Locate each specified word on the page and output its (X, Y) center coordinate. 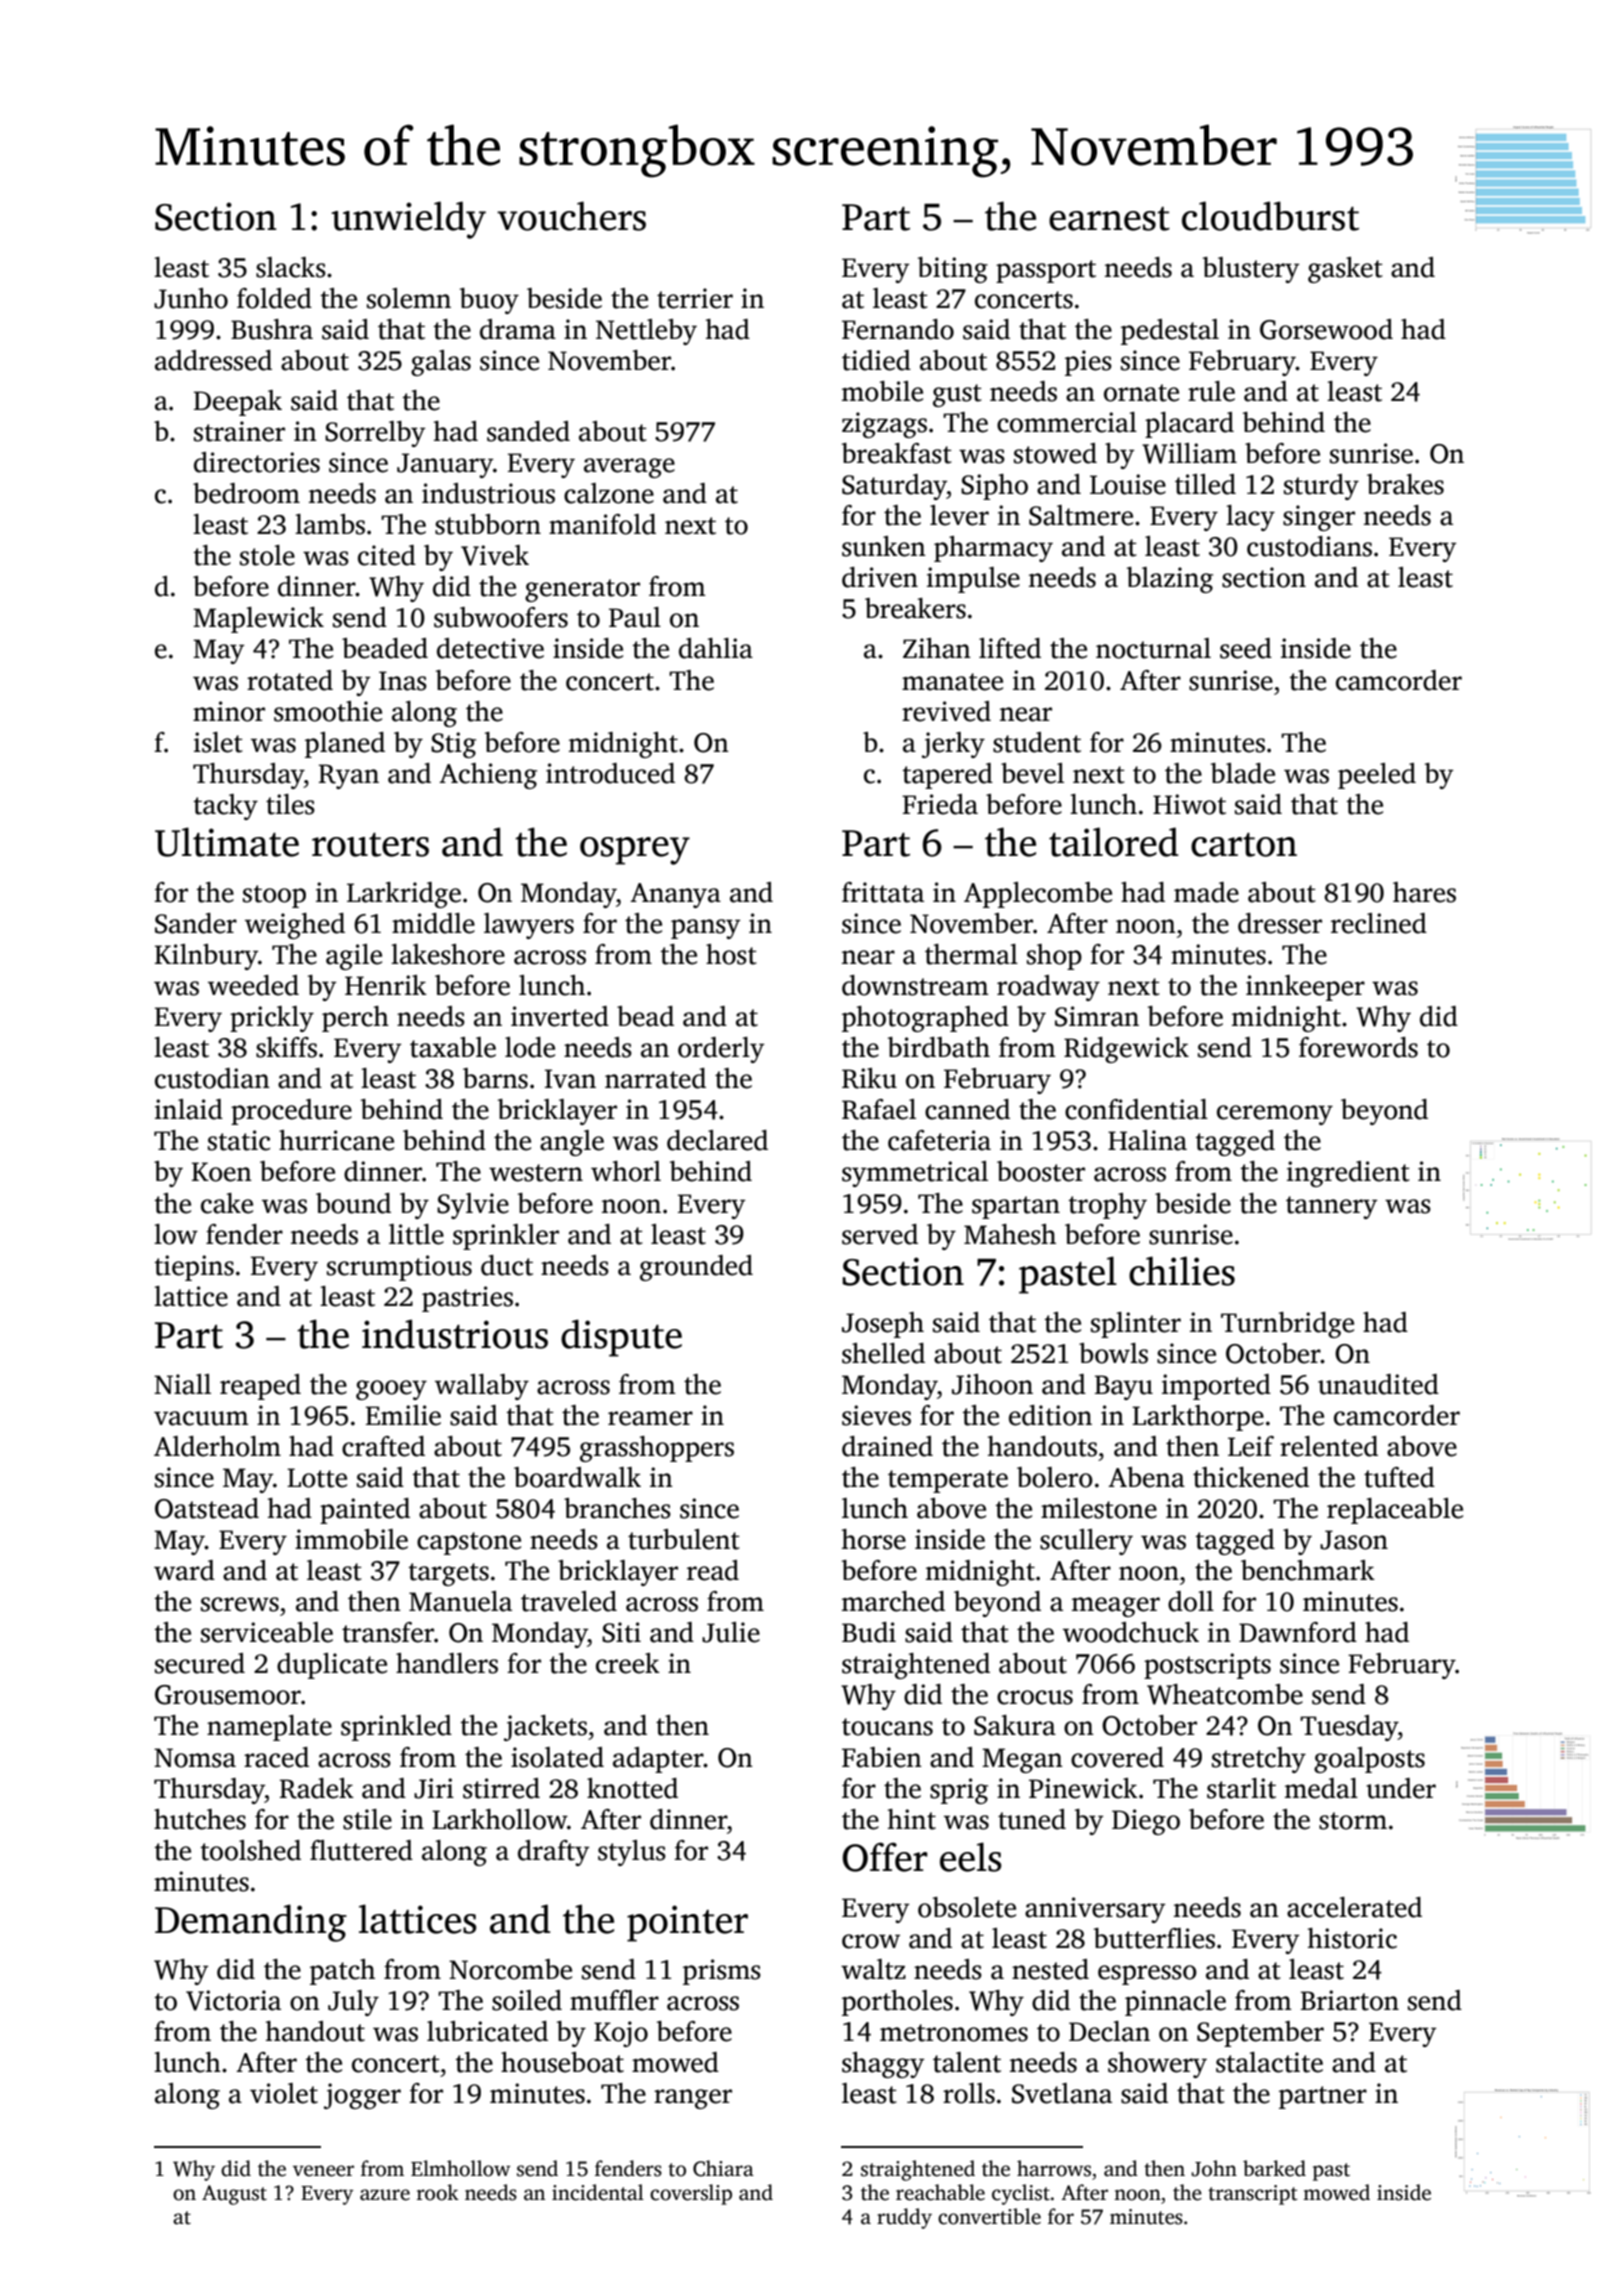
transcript (1253, 2195)
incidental (598, 2192)
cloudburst (1270, 216)
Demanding (251, 1923)
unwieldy (408, 220)
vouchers (571, 216)
